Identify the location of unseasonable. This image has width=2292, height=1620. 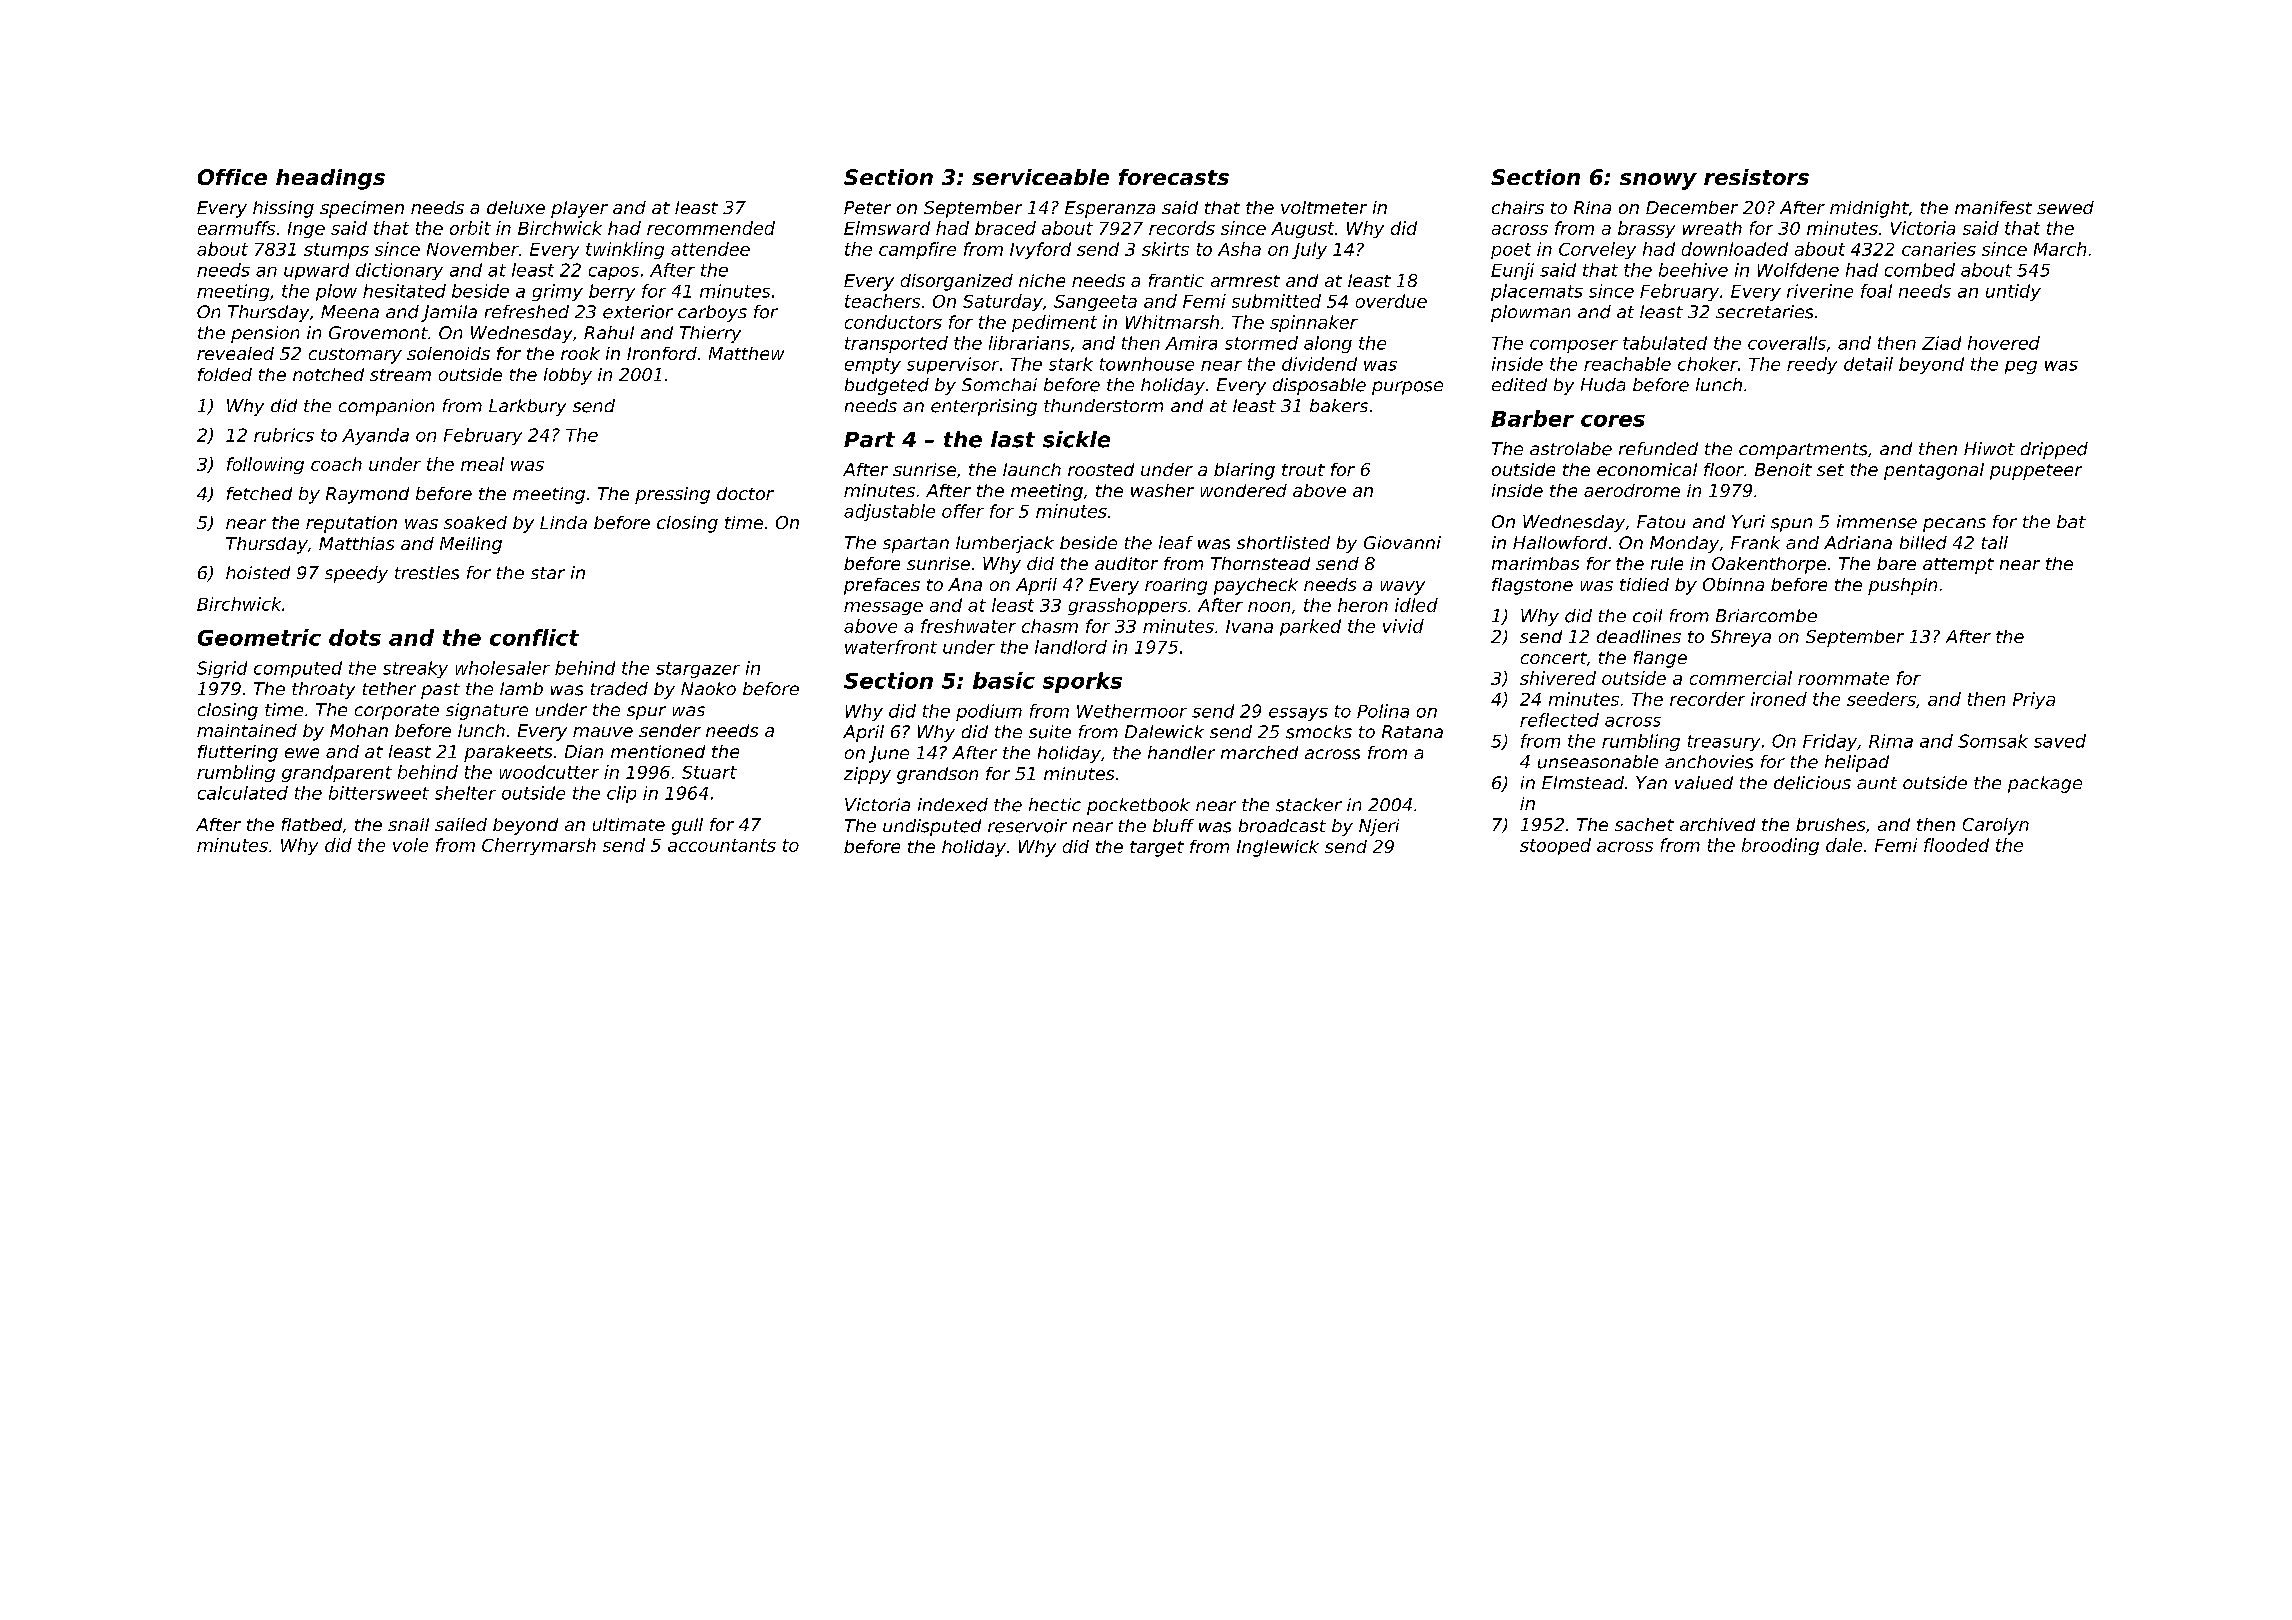
(1598, 762).
